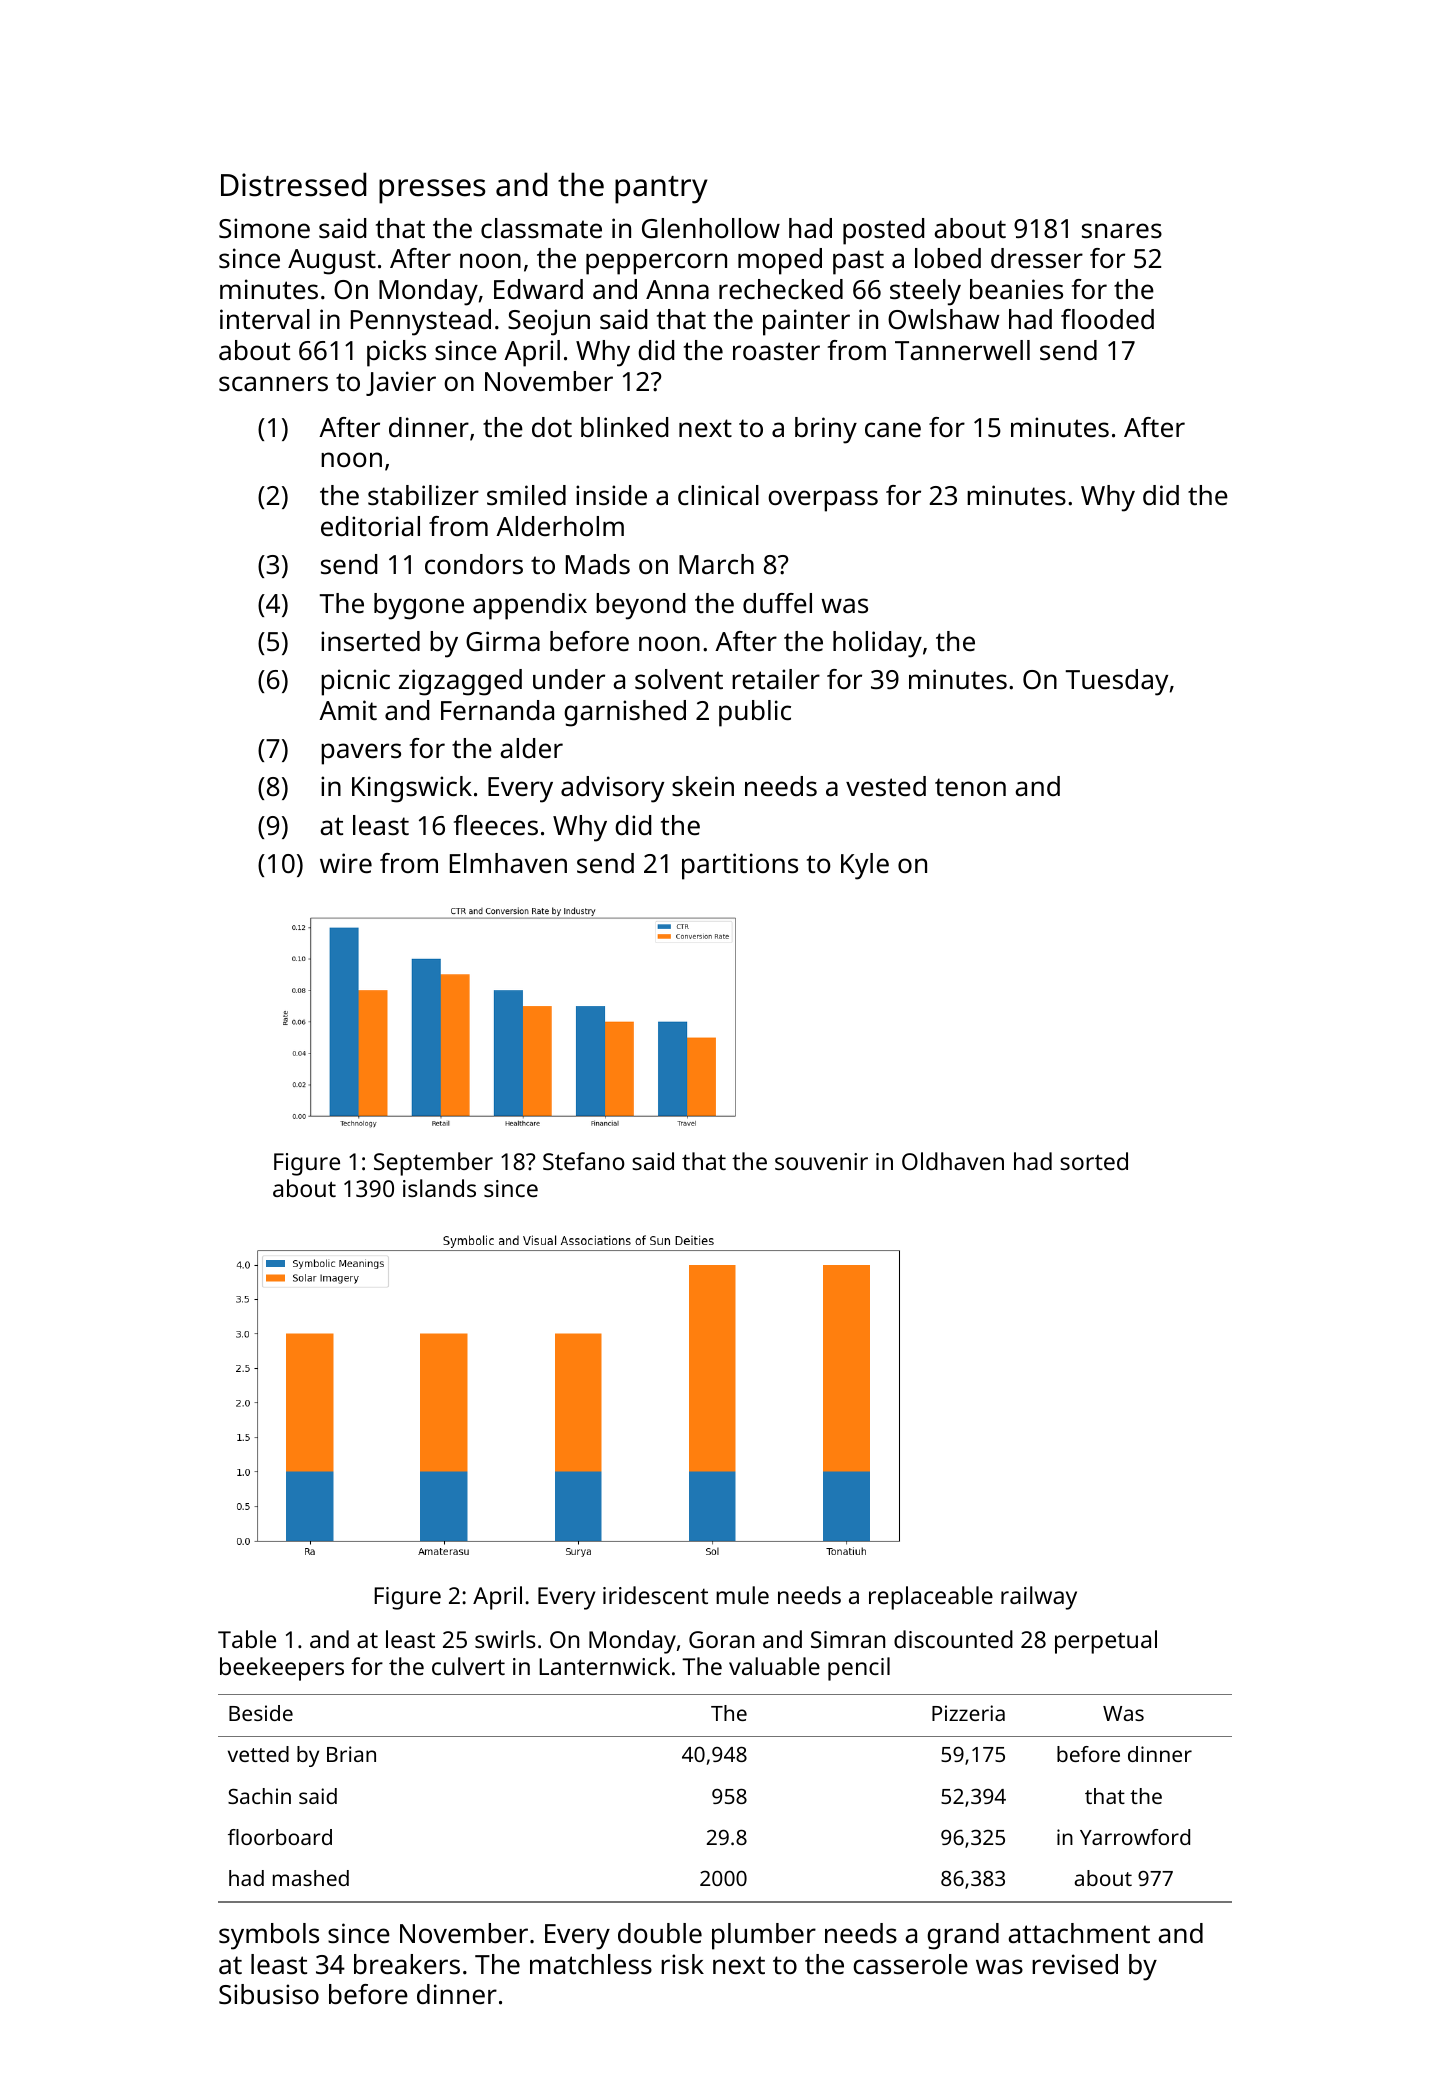  What do you see at coordinates (468, 1666) in the image?
I see `culvert` at bounding box center [468, 1666].
